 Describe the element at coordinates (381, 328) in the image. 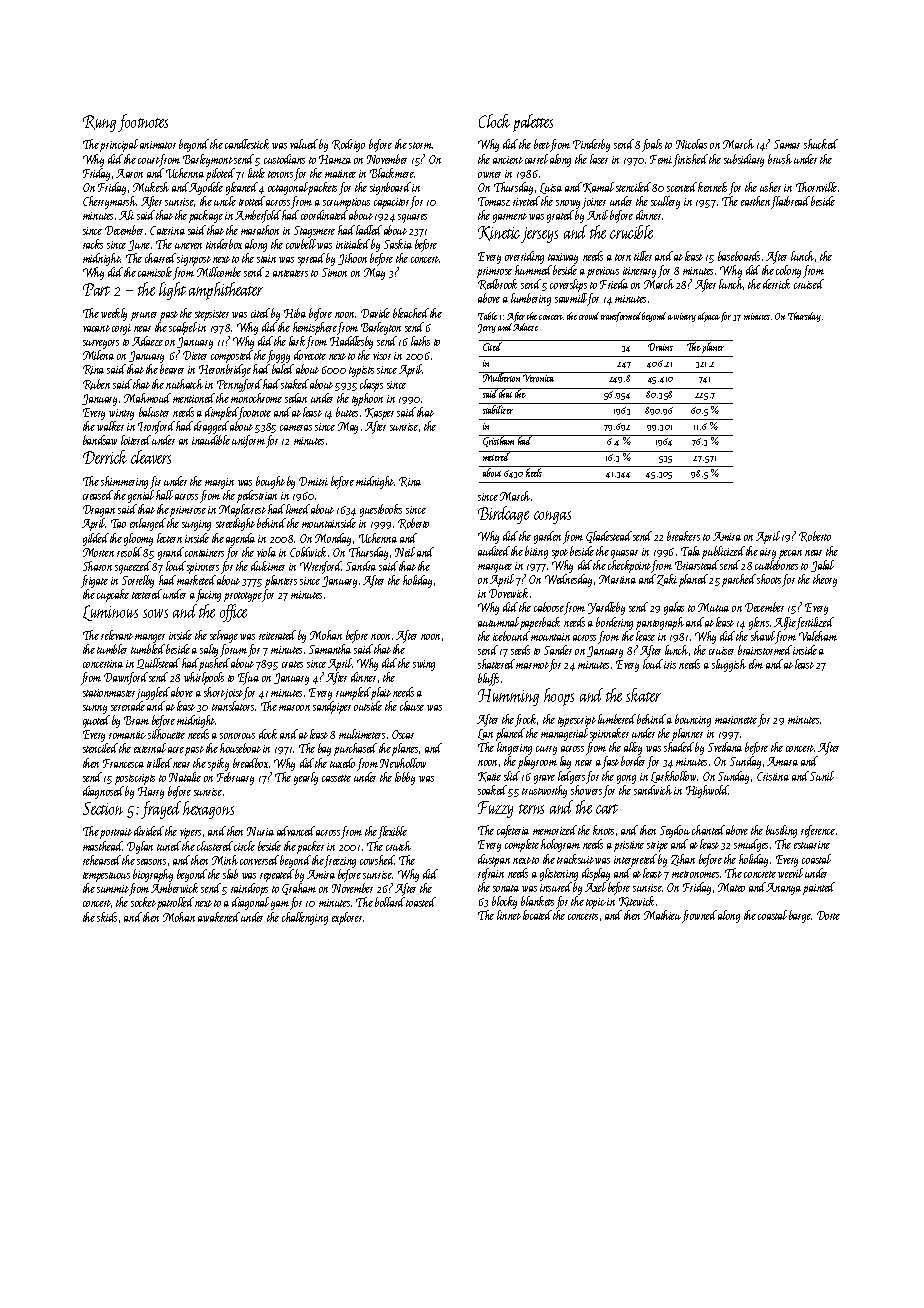

I see `Barleyton` at that location.
